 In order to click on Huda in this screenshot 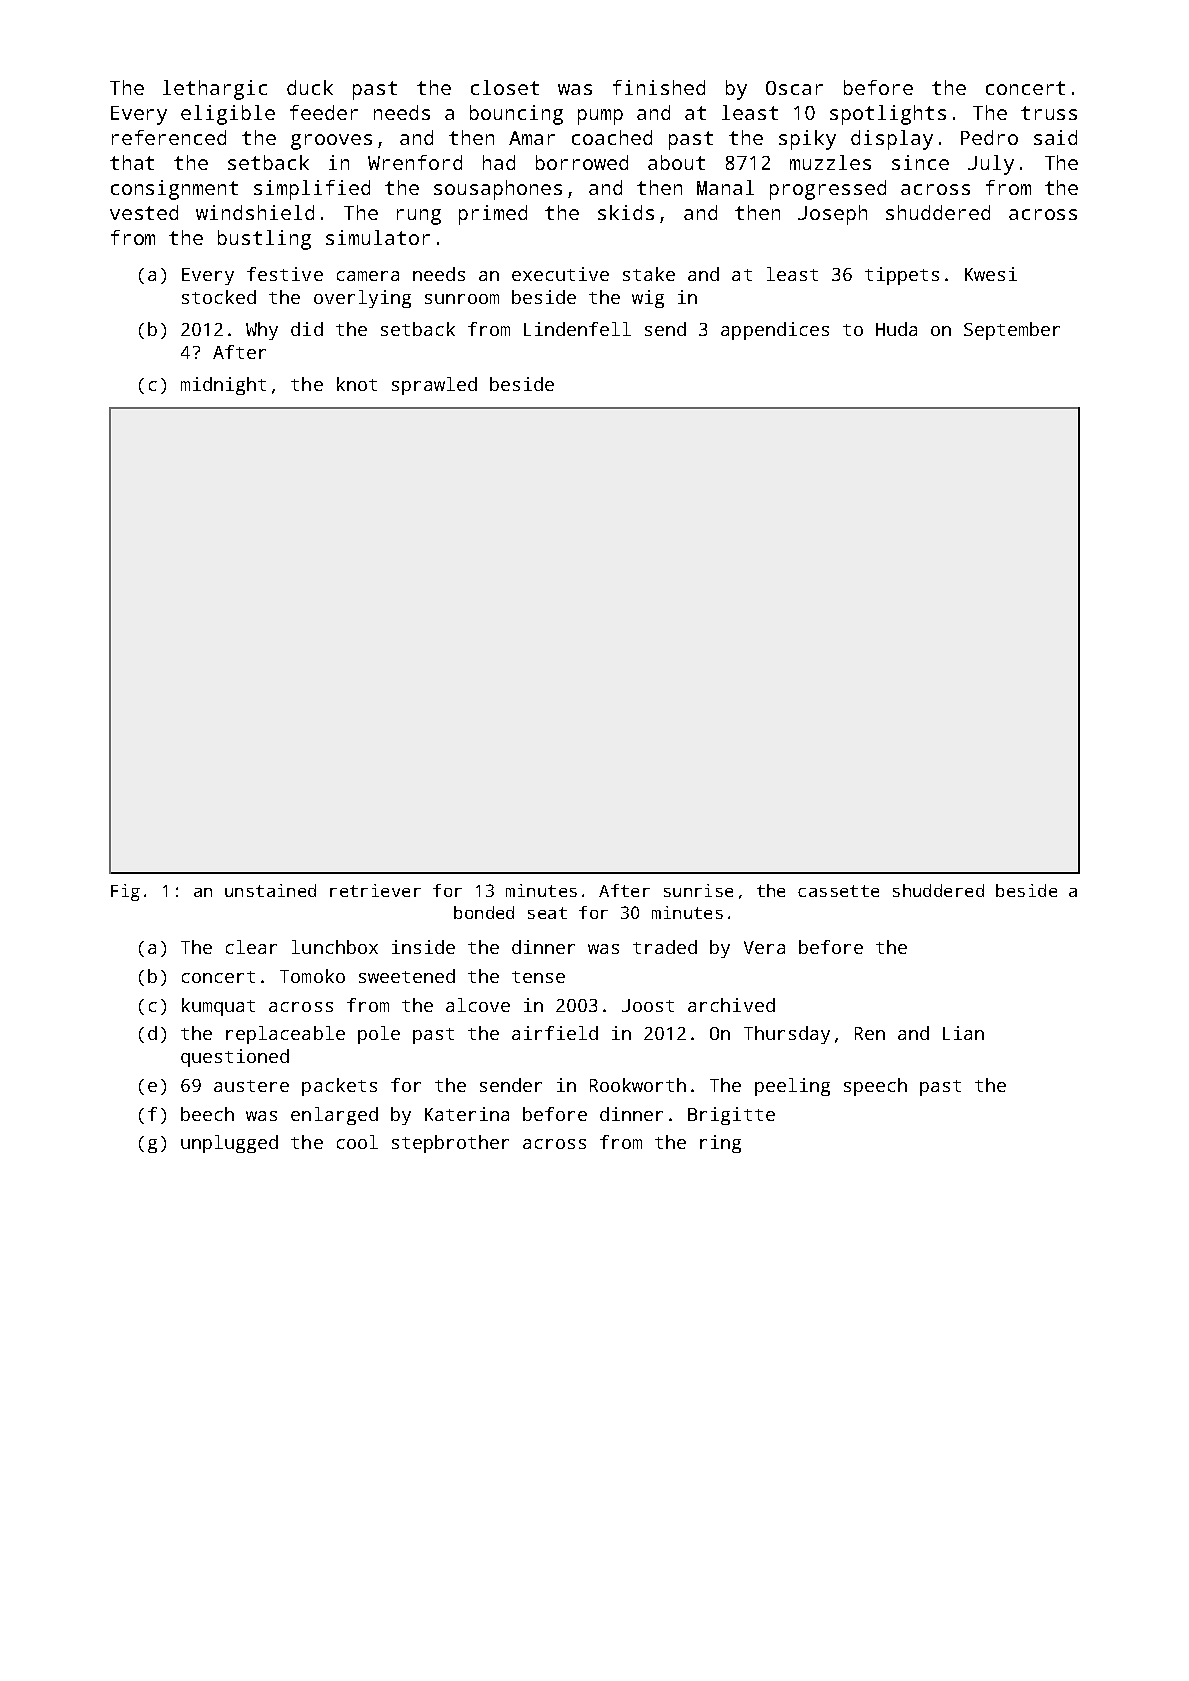, I will do `click(896, 329)`.
